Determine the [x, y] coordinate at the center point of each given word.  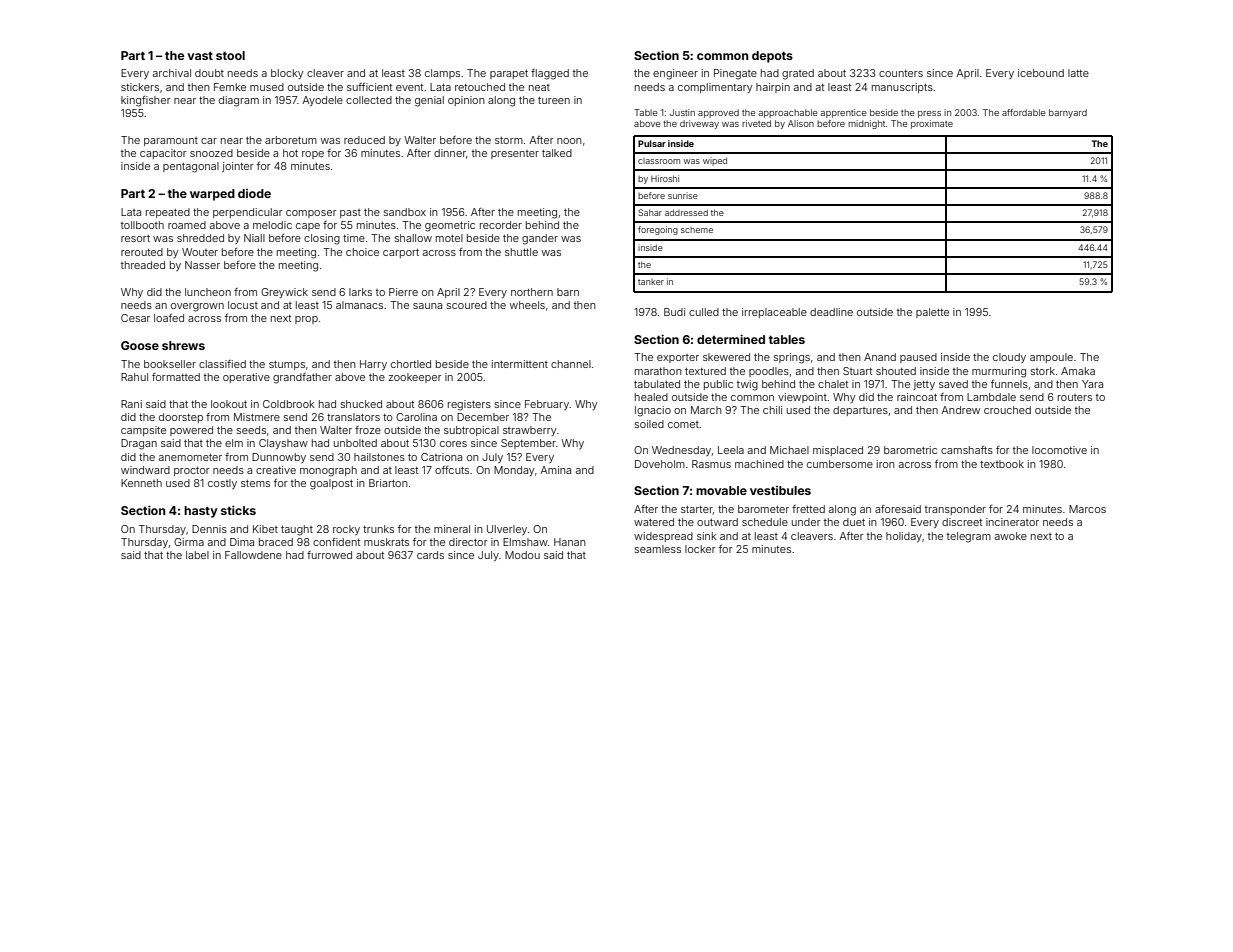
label [197, 555]
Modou [522, 555]
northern [532, 292]
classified [222, 364]
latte [1078, 73]
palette [932, 313]
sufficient [369, 87]
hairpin [773, 88]
